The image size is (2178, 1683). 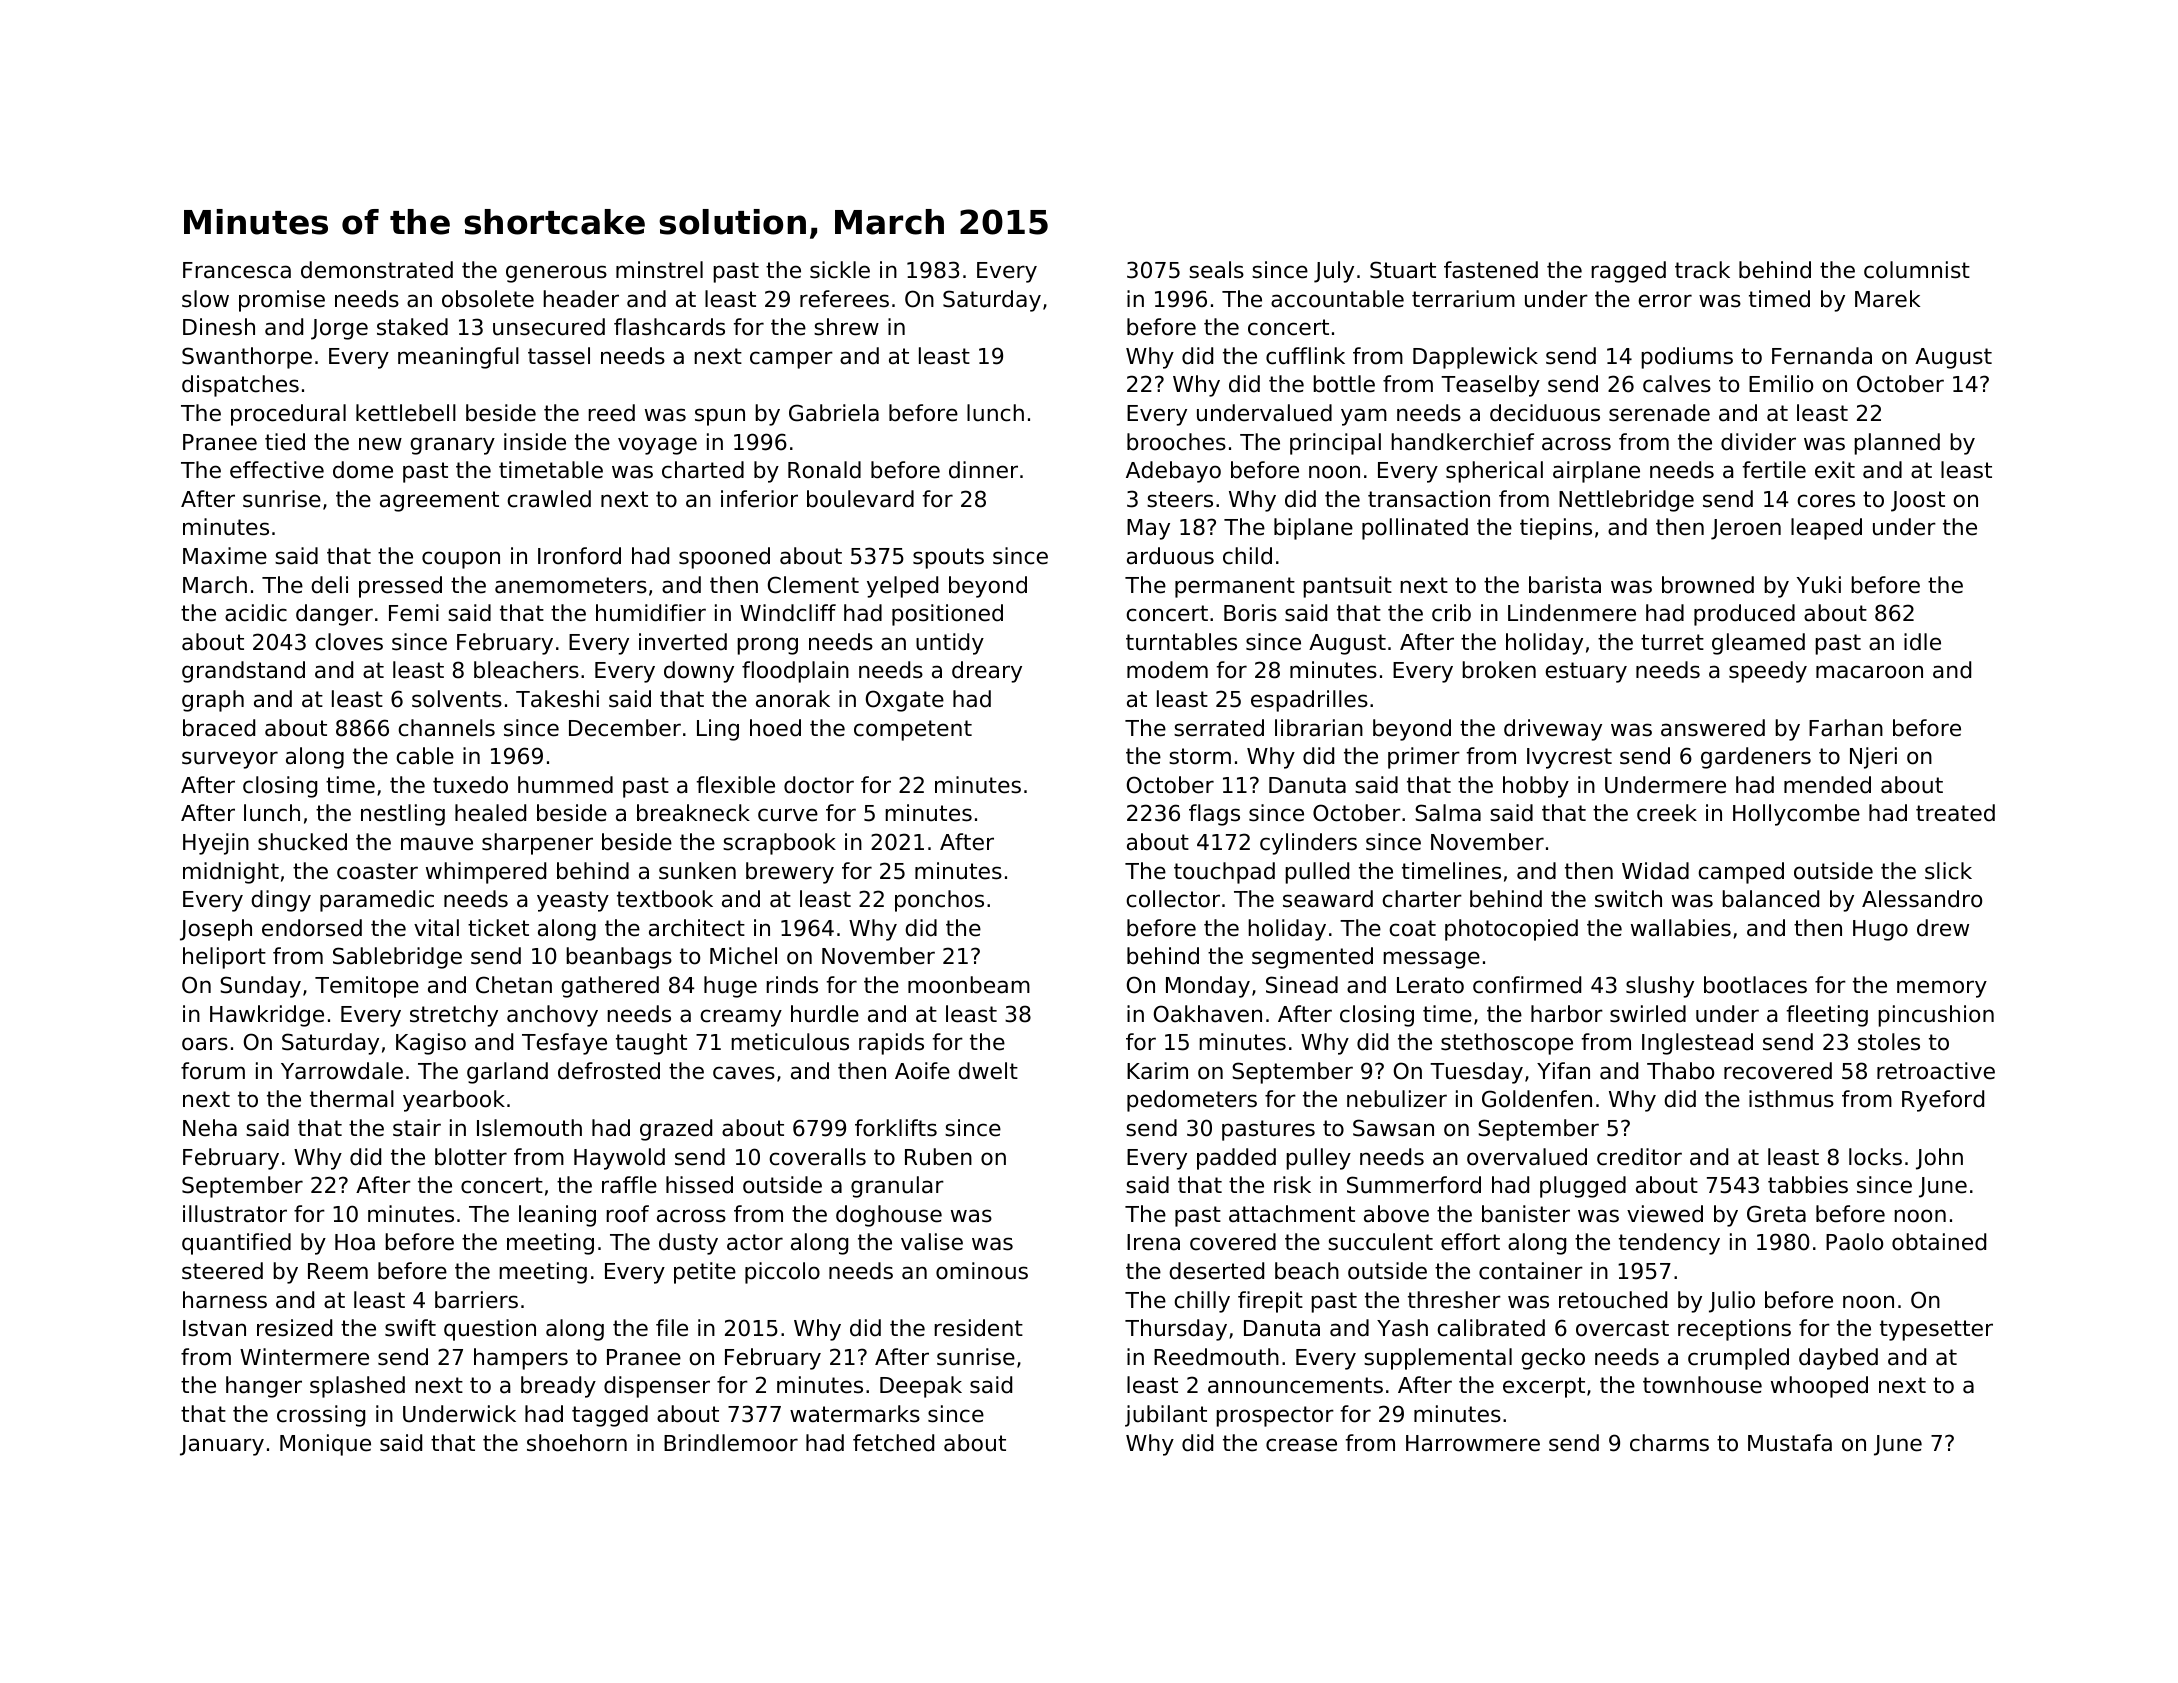 I want to click on track, so click(x=1702, y=270).
